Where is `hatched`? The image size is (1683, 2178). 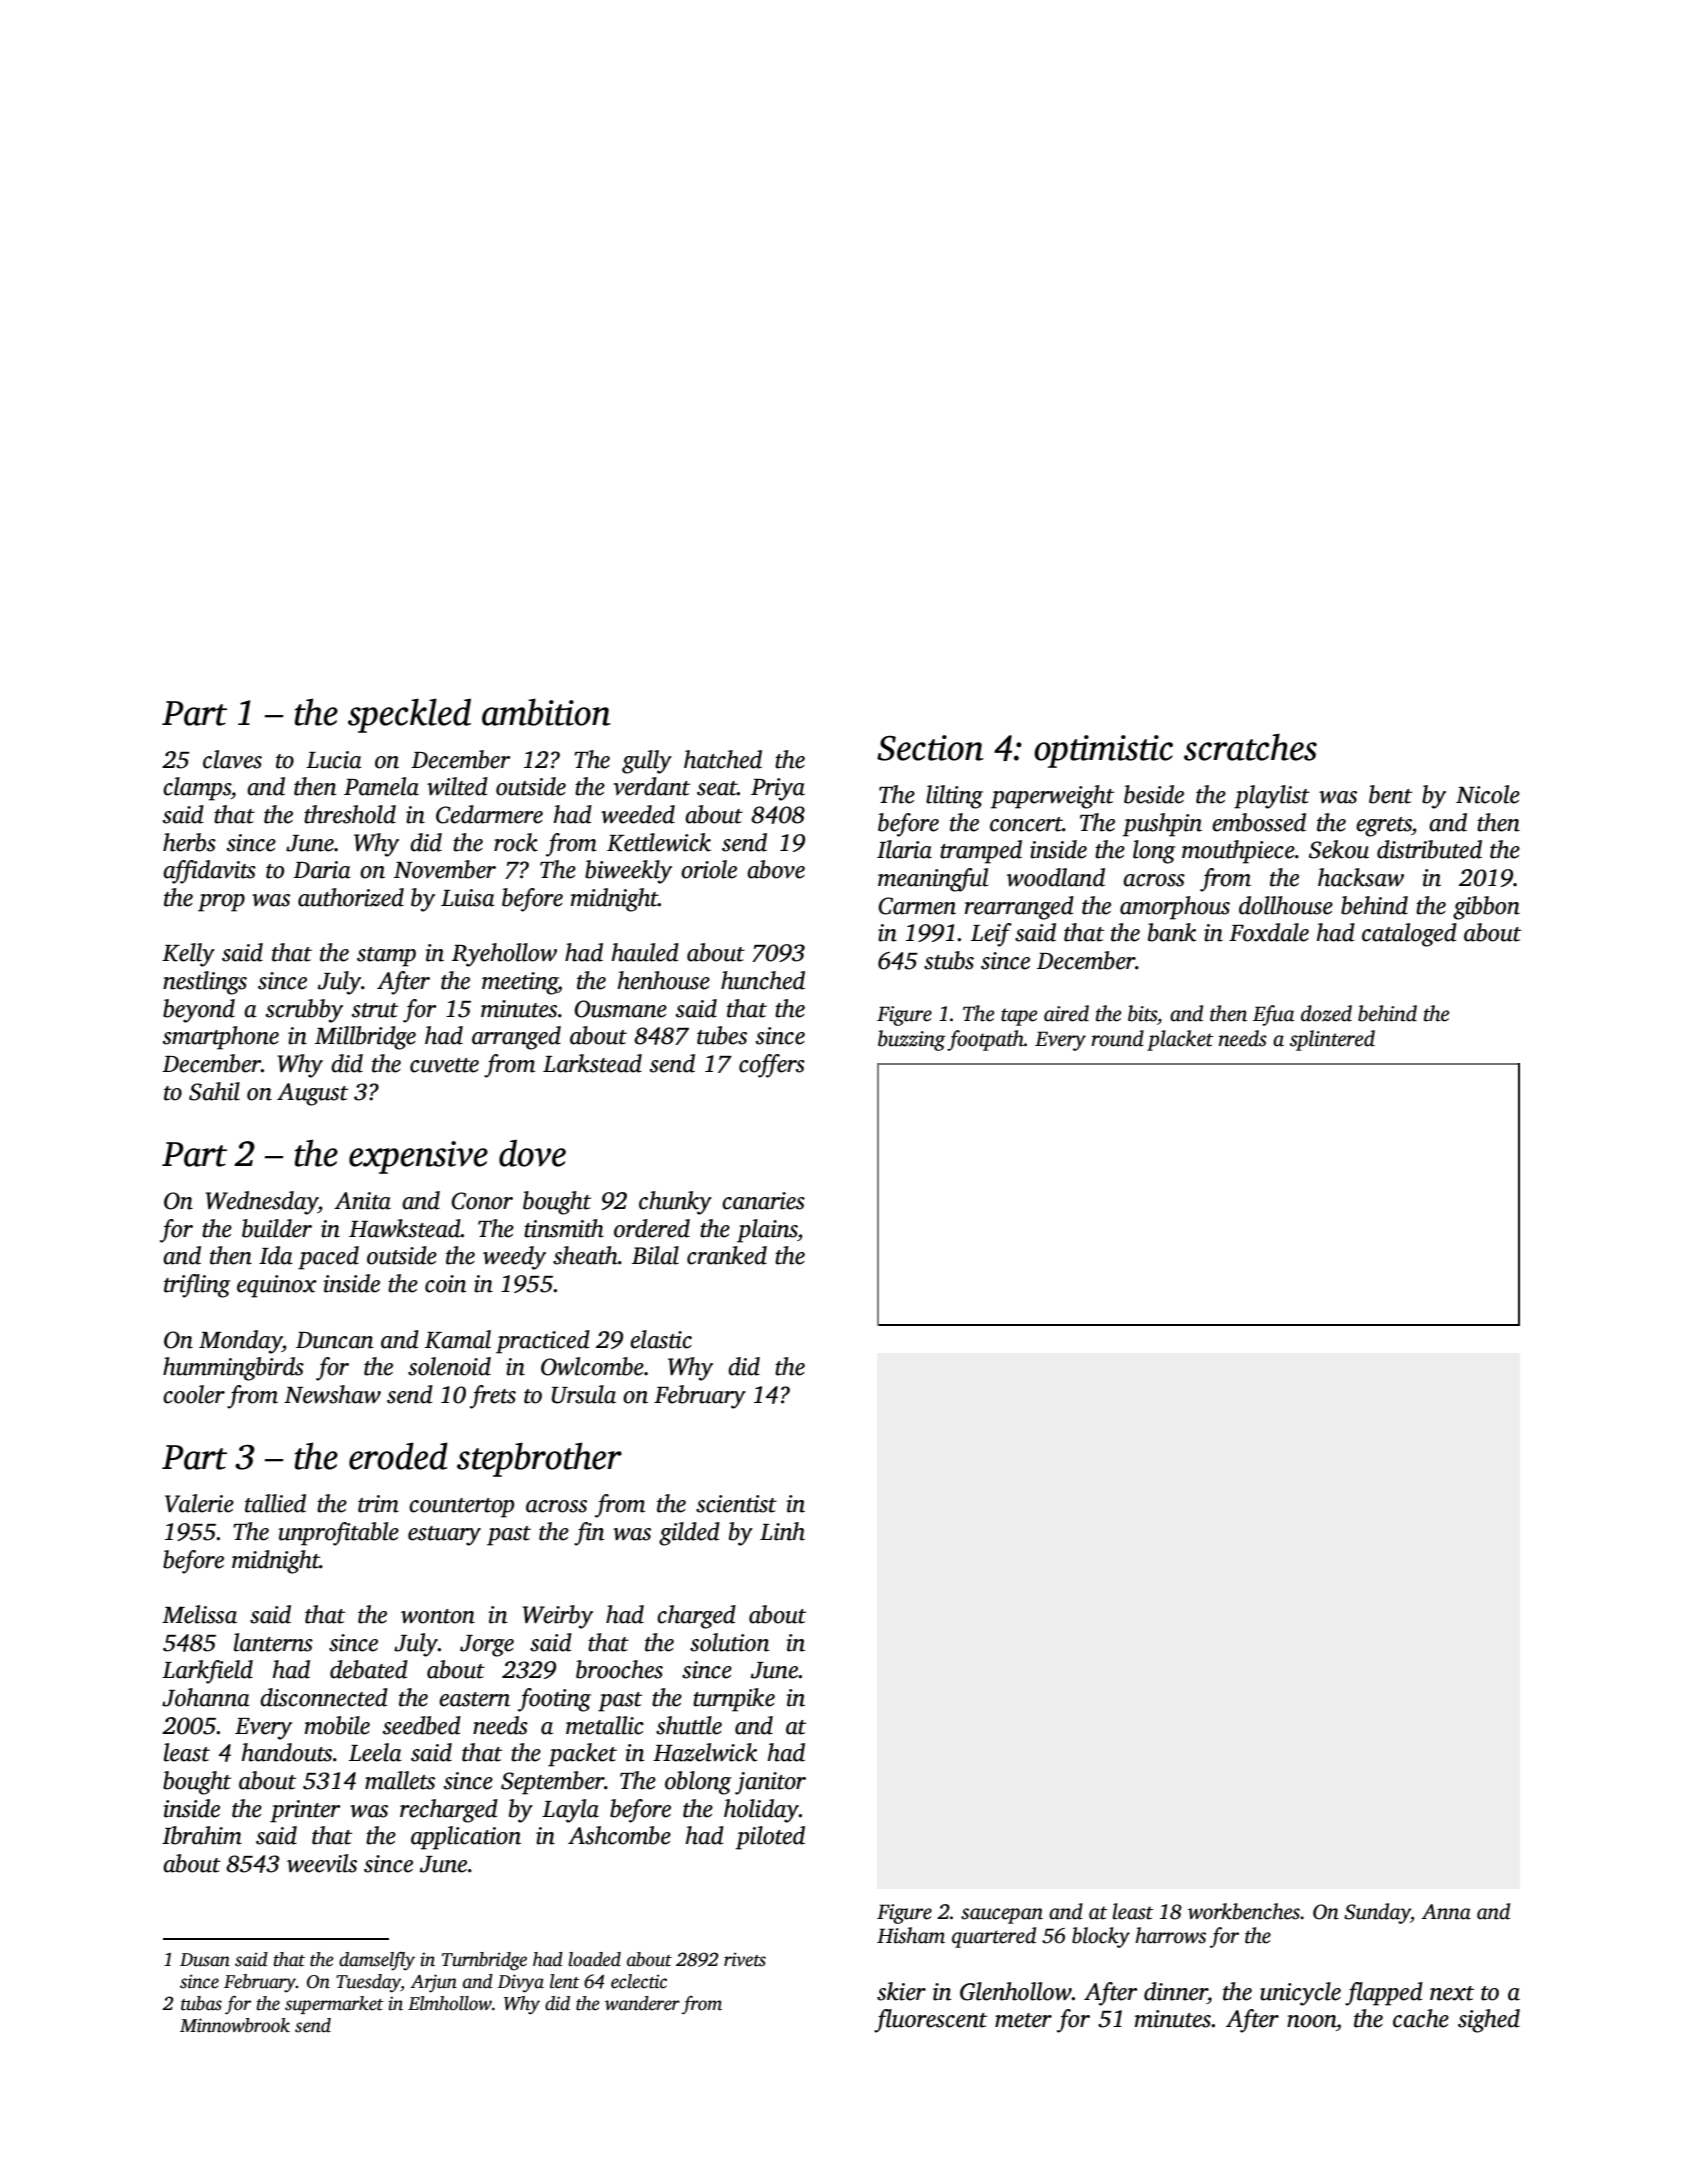 hatched is located at coordinates (723, 759).
